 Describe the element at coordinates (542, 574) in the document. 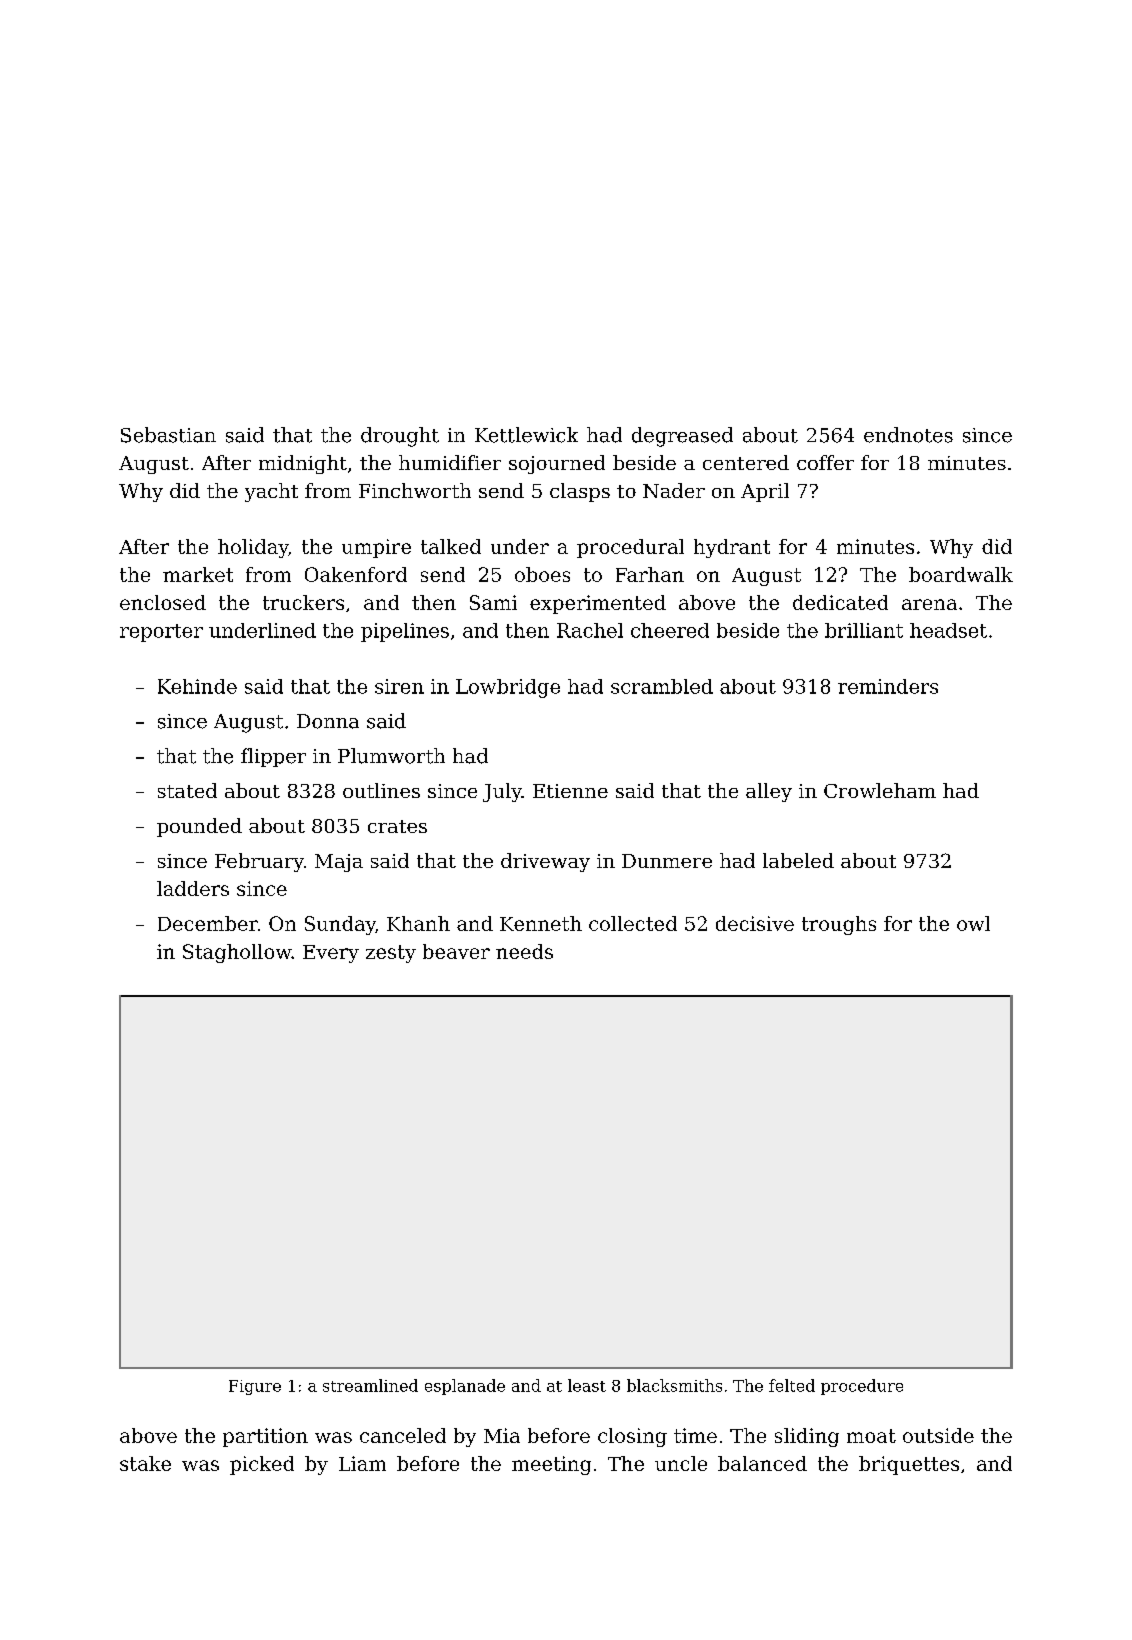

I see `oboes` at that location.
